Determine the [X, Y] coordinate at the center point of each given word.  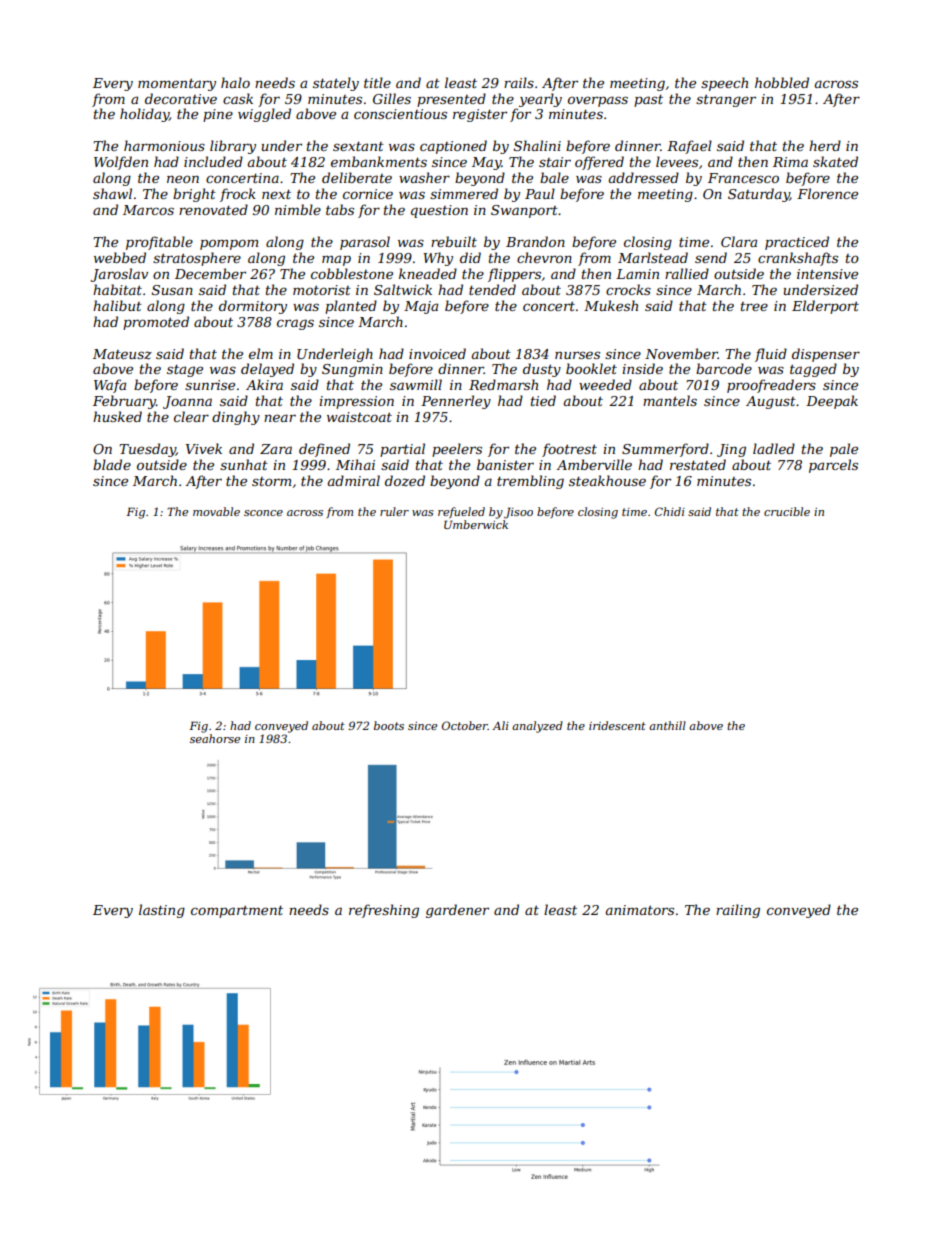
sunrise [210, 385]
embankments [379, 161]
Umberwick [476, 524]
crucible [787, 511]
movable [216, 511]
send [711, 257]
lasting [162, 911]
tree [754, 306]
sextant [358, 146]
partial [402, 450]
